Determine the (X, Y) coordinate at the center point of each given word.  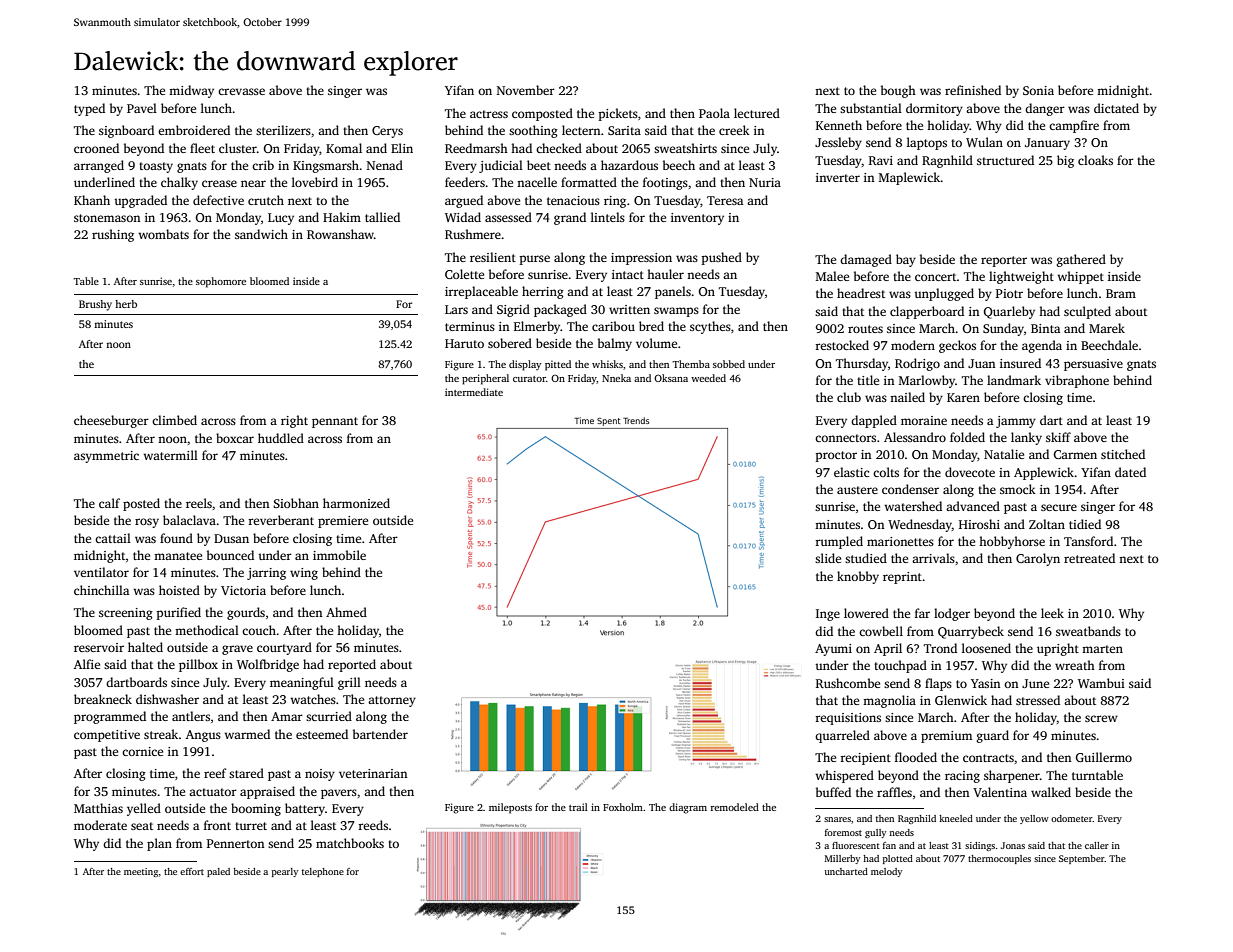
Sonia (1038, 90)
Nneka (616, 378)
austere (857, 490)
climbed (174, 420)
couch (259, 630)
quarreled (842, 736)
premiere (343, 522)
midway (191, 91)
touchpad (900, 666)
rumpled (839, 542)
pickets (618, 114)
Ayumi (833, 650)
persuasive (1093, 365)
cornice (142, 751)
